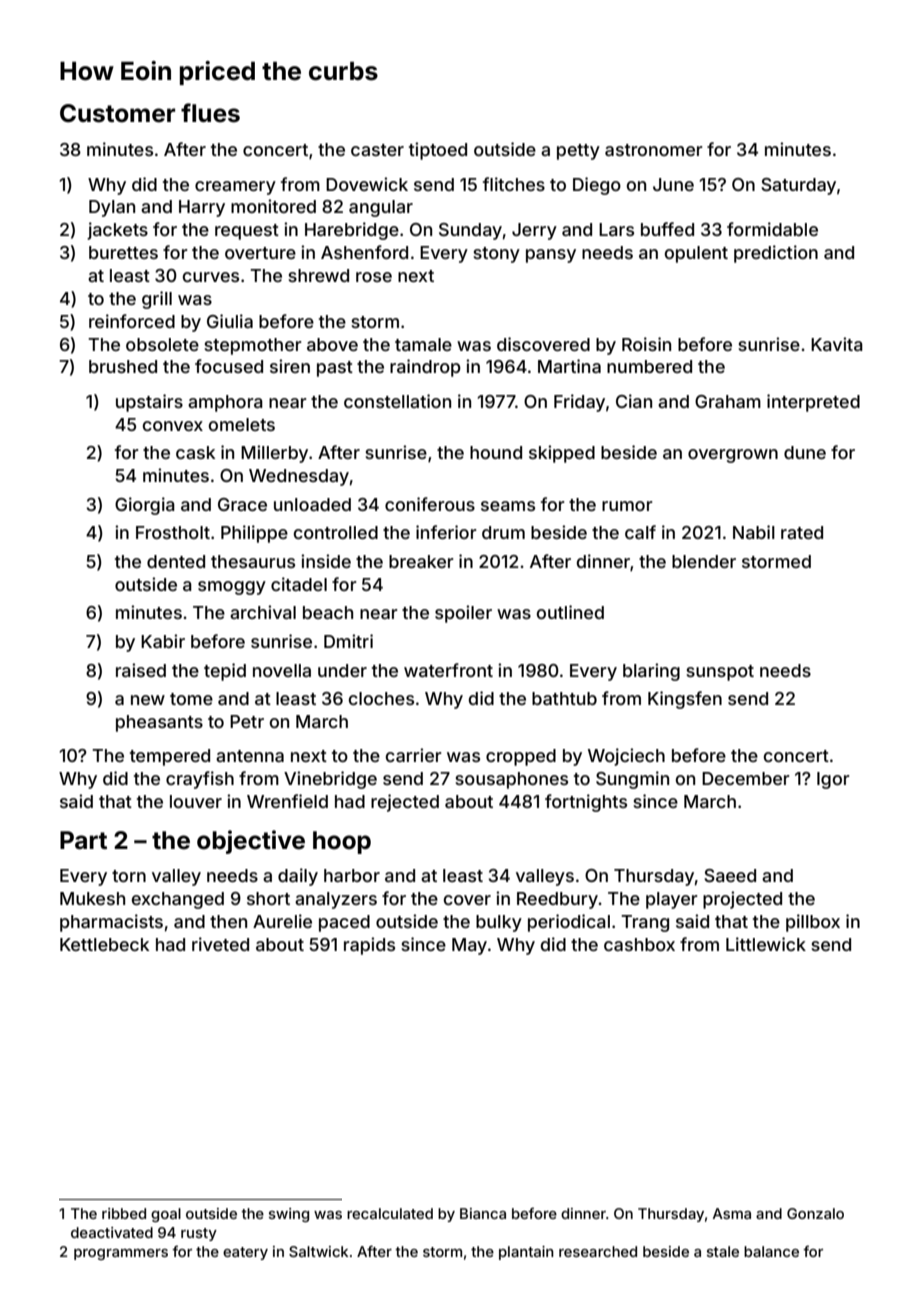 The width and height of the page is (924, 1308). Describe the element at coordinates (732, 1213) in the page. I see `Asma` at that location.
